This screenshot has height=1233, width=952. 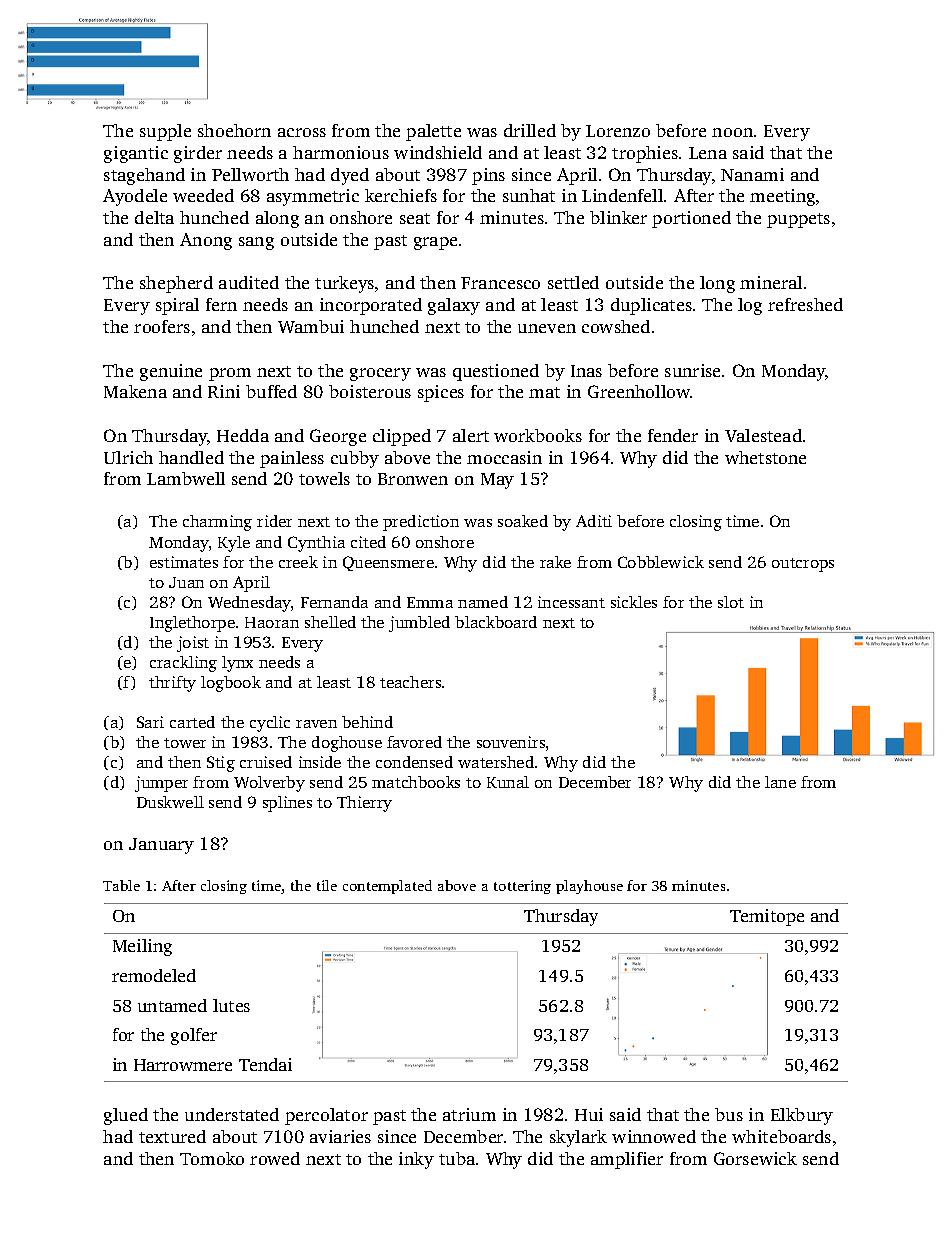 What do you see at coordinates (522, 887) in the screenshot?
I see `tottering` at bounding box center [522, 887].
